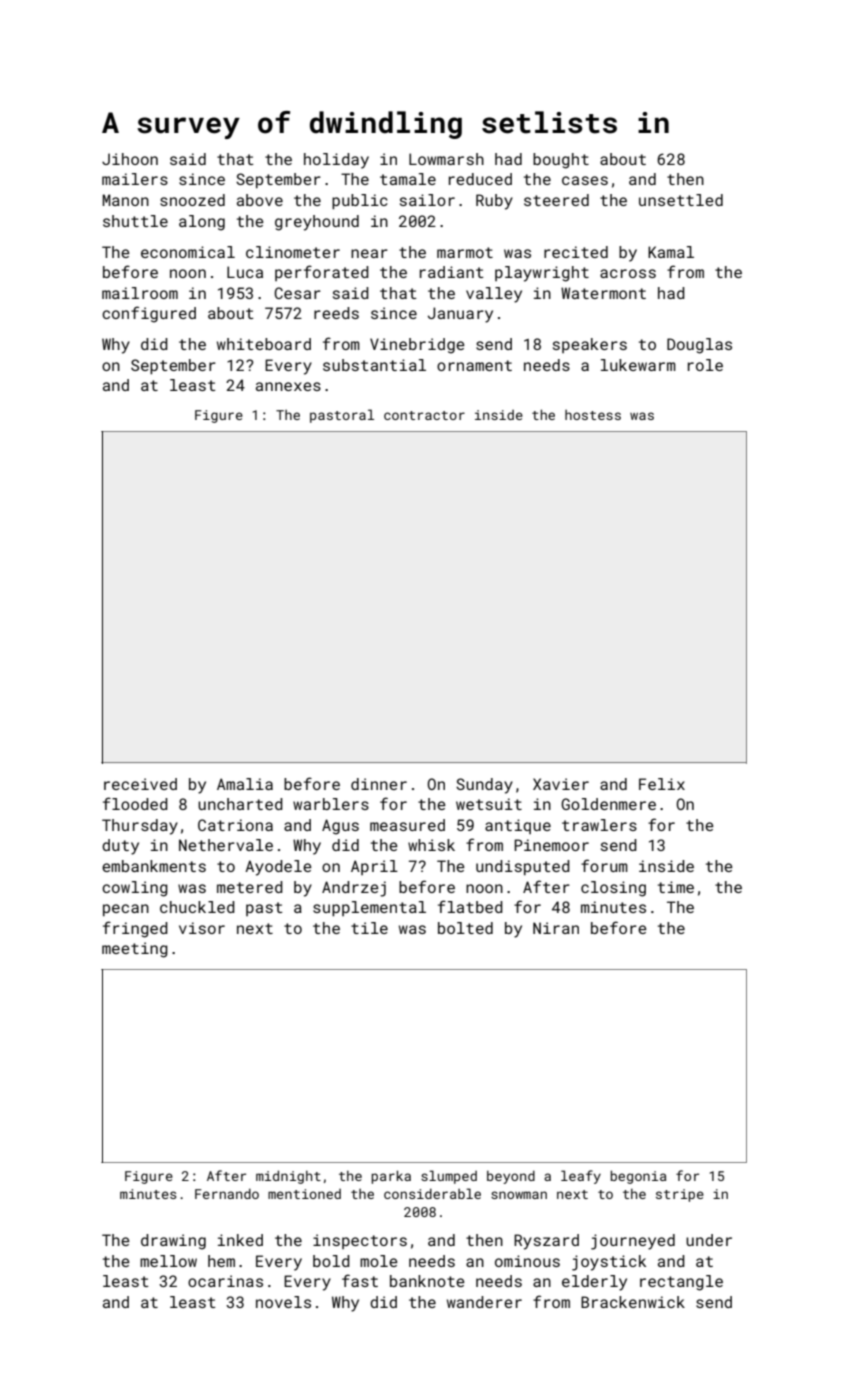 This document has height=1400, width=849. Describe the element at coordinates (283, 1302) in the document. I see `novels` at that location.
